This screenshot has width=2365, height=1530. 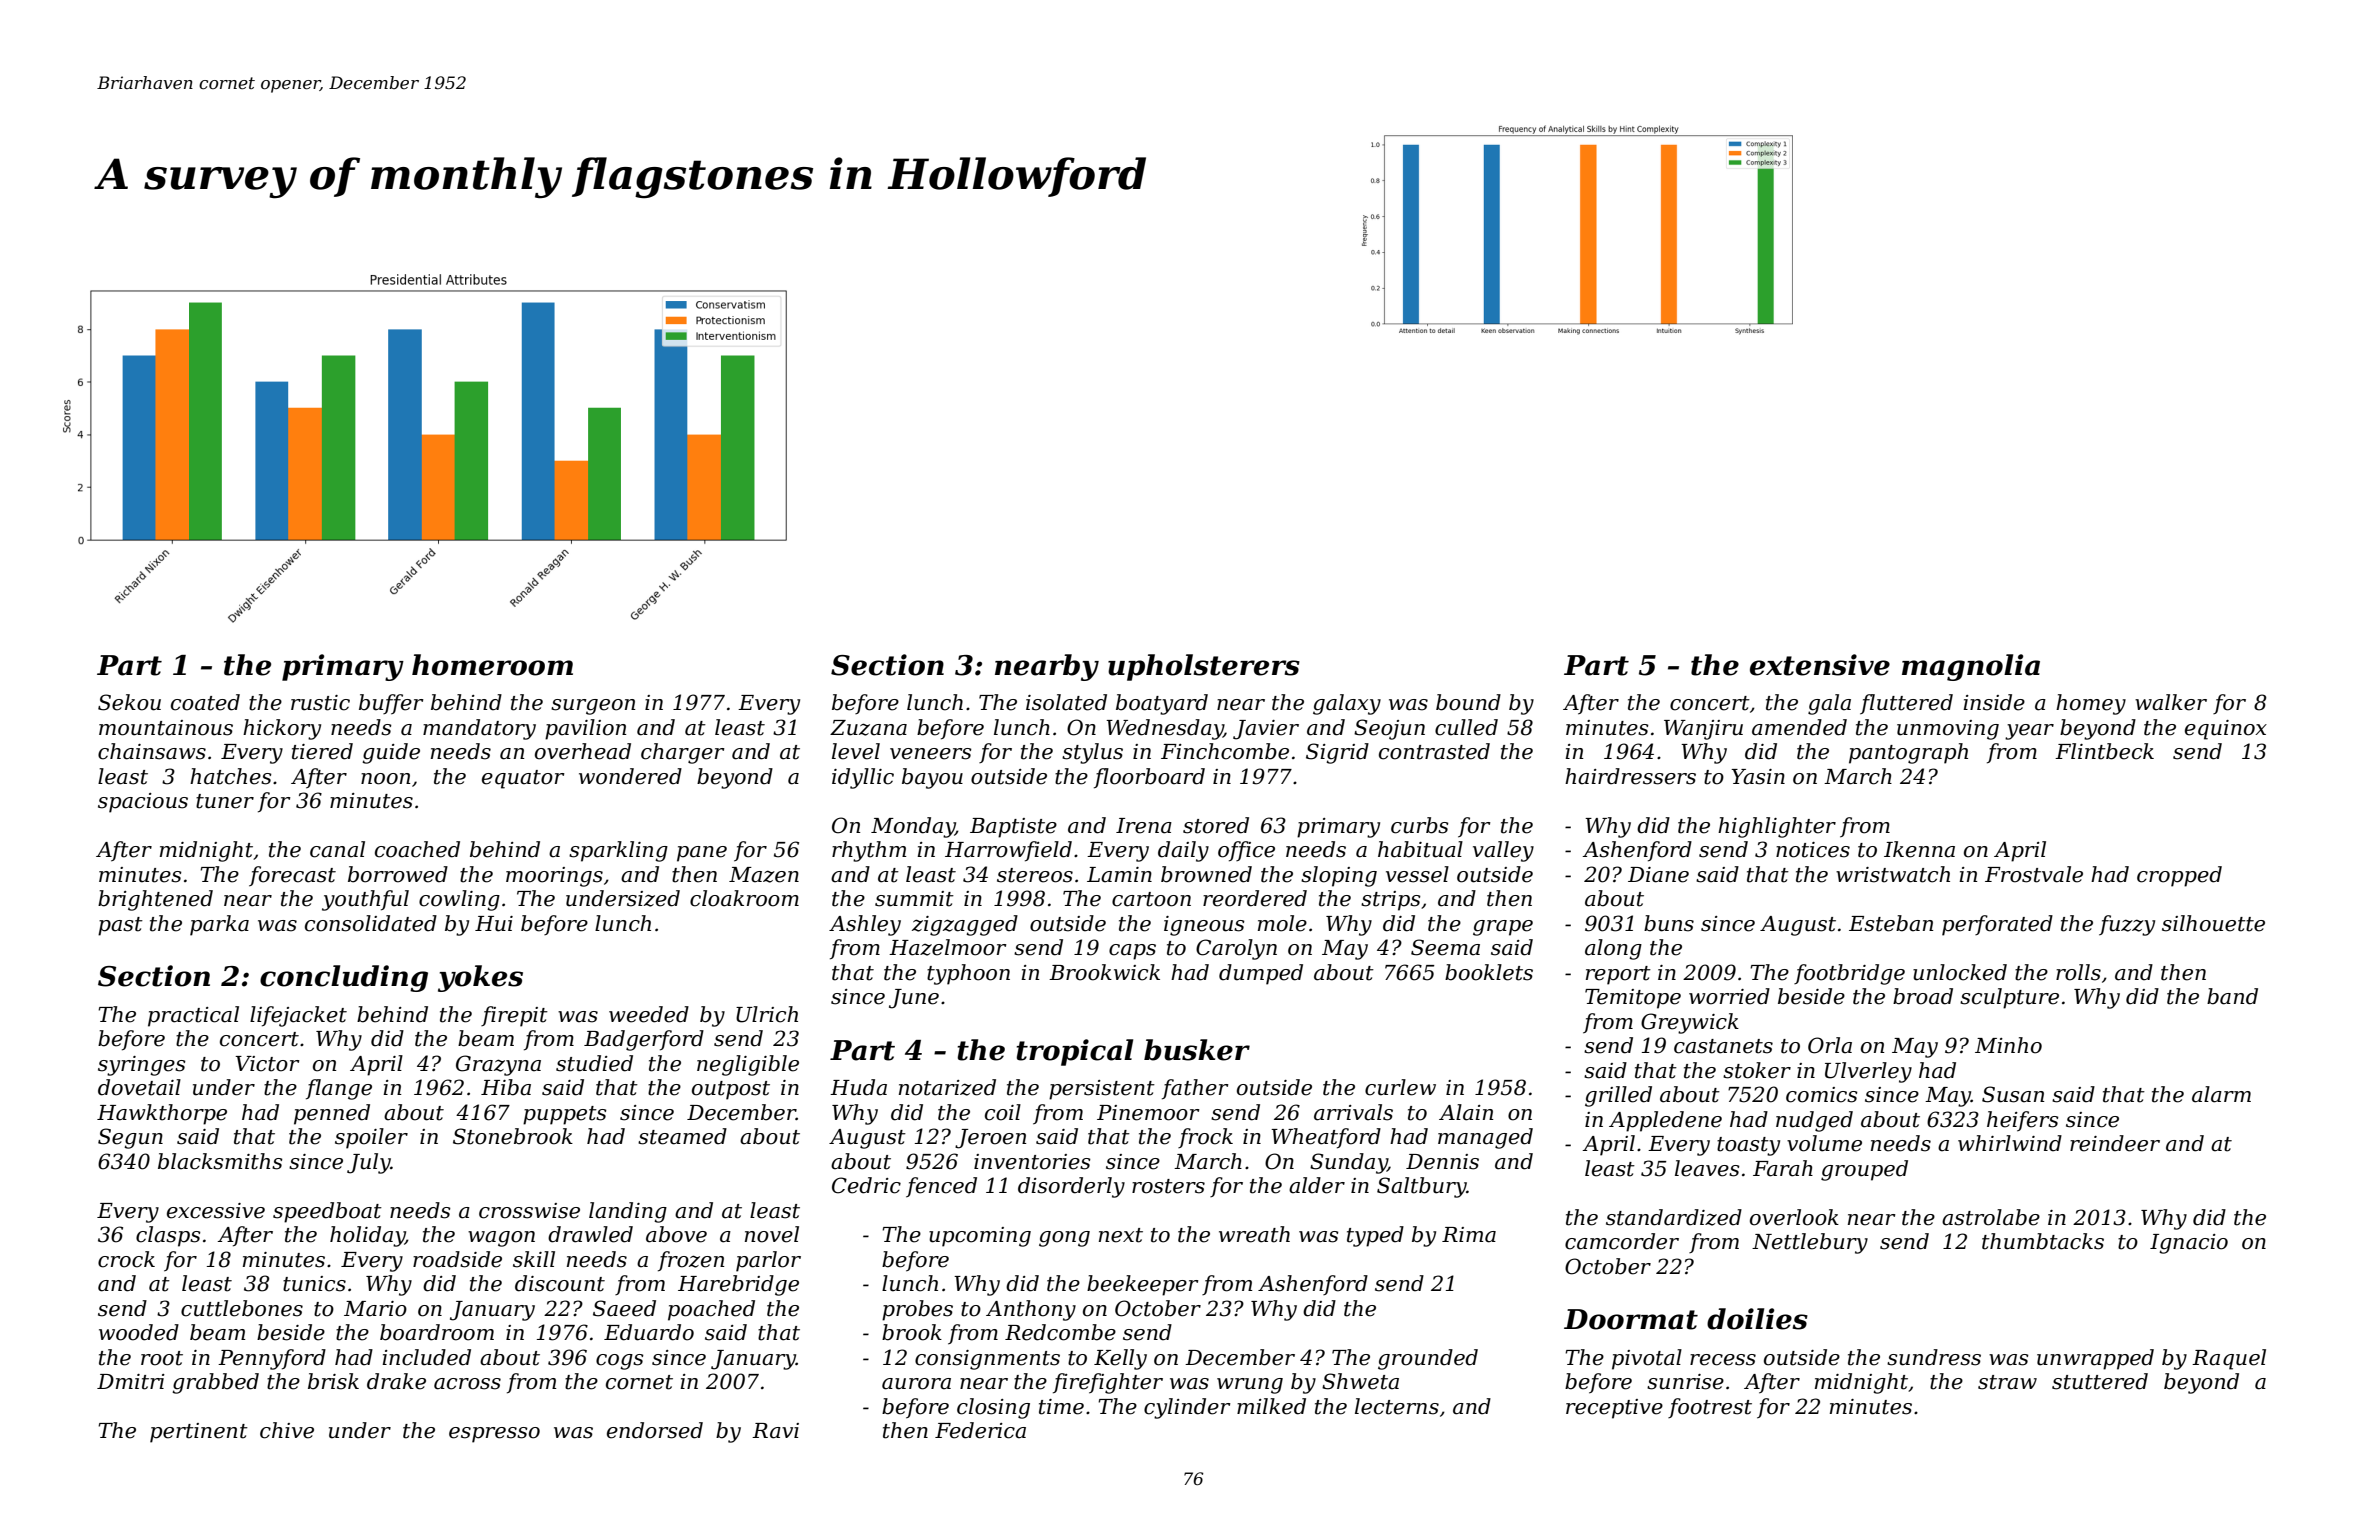 I want to click on homeroom, so click(x=492, y=665).
